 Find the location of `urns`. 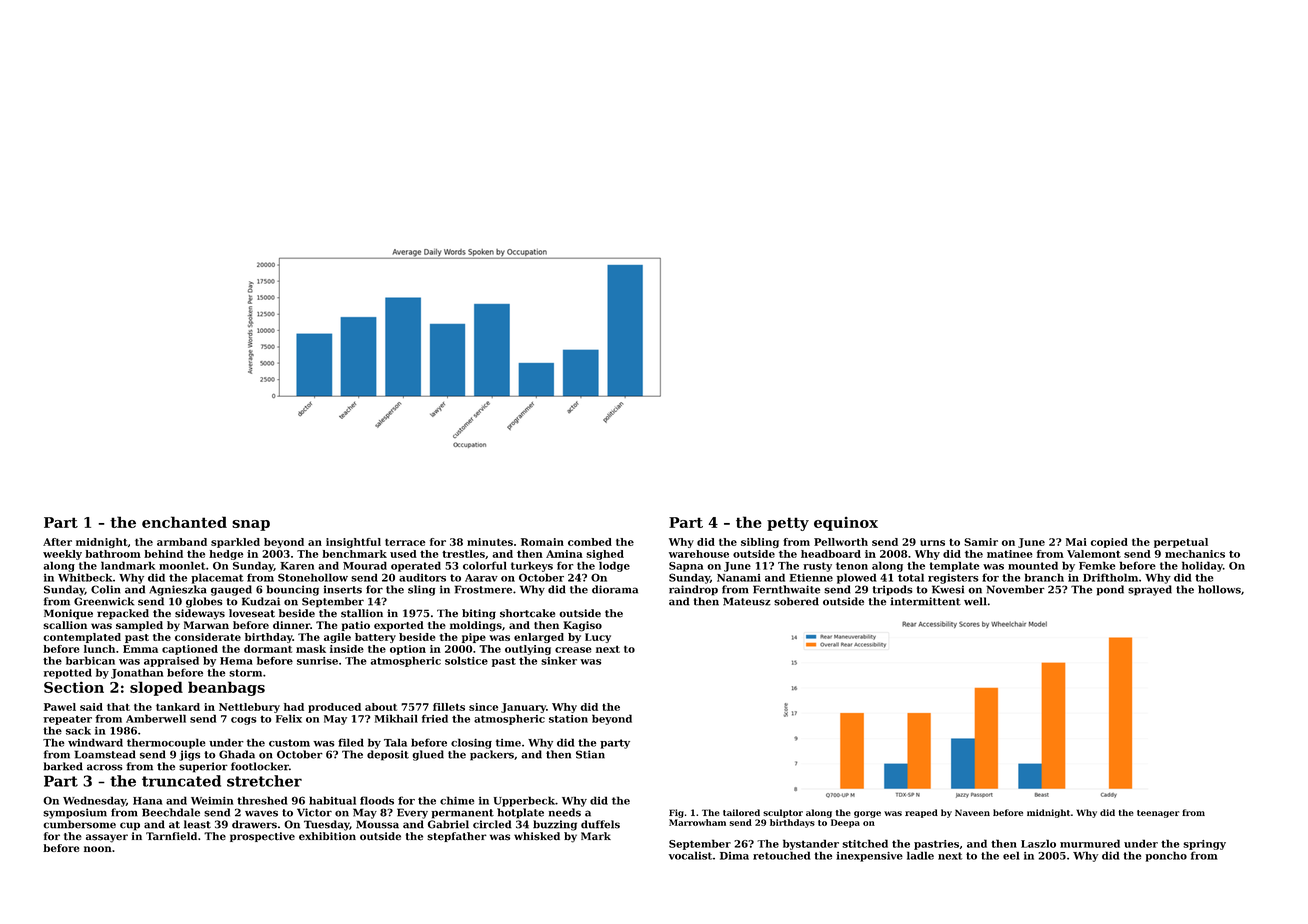

urns is located at coordinates (932, 543).
